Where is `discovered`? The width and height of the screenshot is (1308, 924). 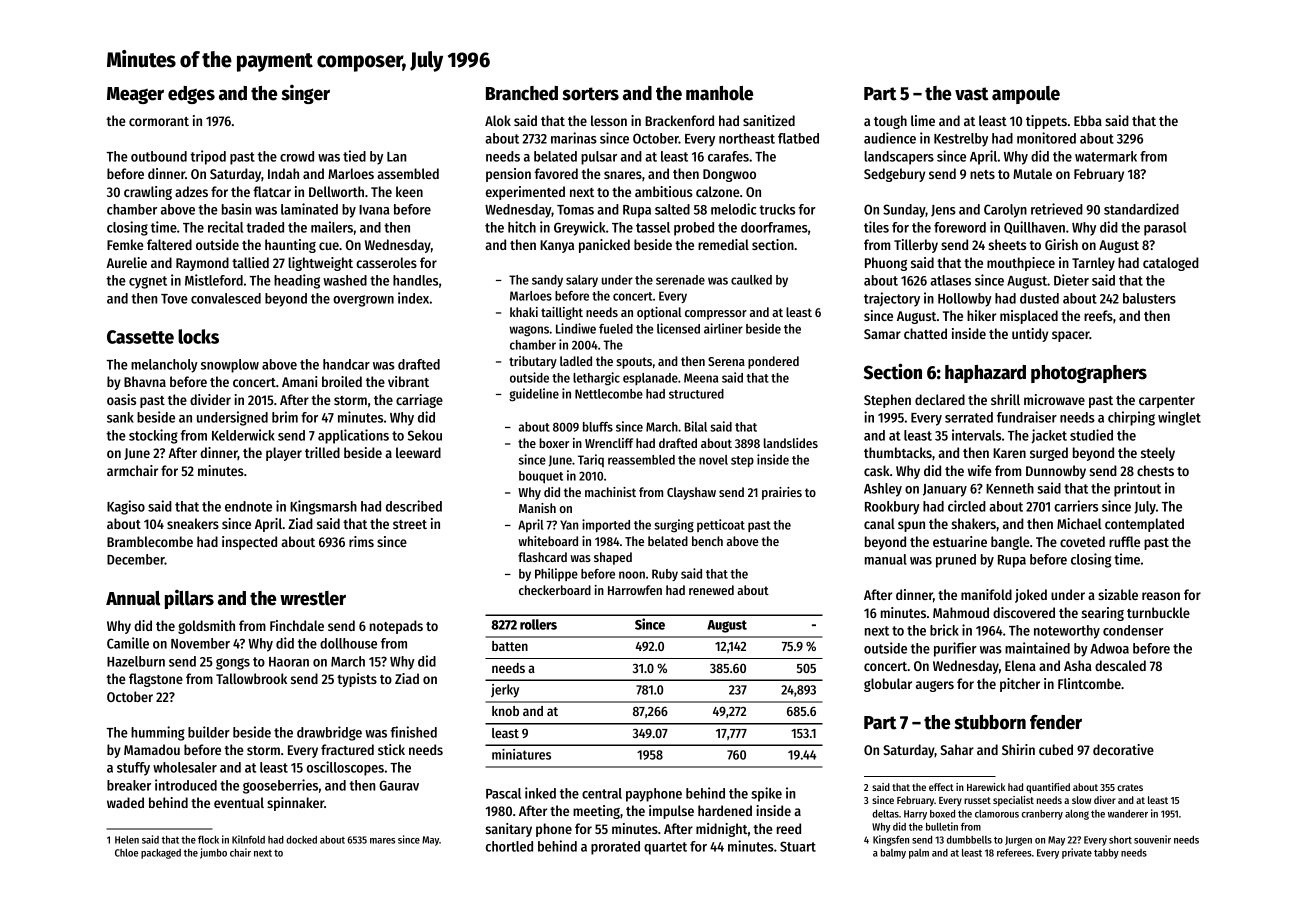
discovered is located at coordinates (1024, 612).
